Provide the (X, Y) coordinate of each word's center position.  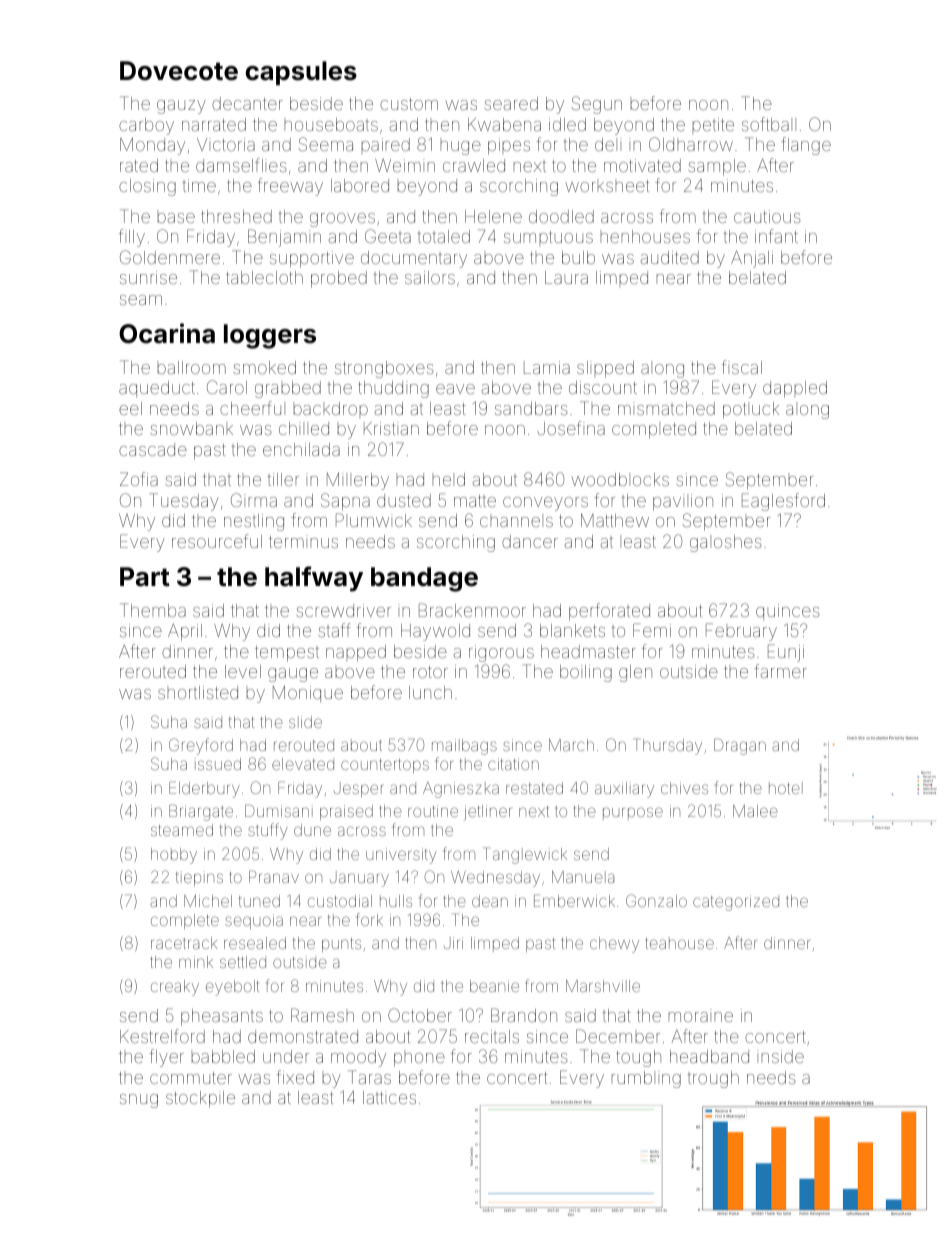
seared (511, 103)
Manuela (583, 877)
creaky (175, 988)
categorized (736, 903)
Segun (597, 105)
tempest (287, 654)
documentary (414, 259)
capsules (301, 73)
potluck (751, 410)
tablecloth (264, 277)
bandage (424, 579)
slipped (605, 369)
